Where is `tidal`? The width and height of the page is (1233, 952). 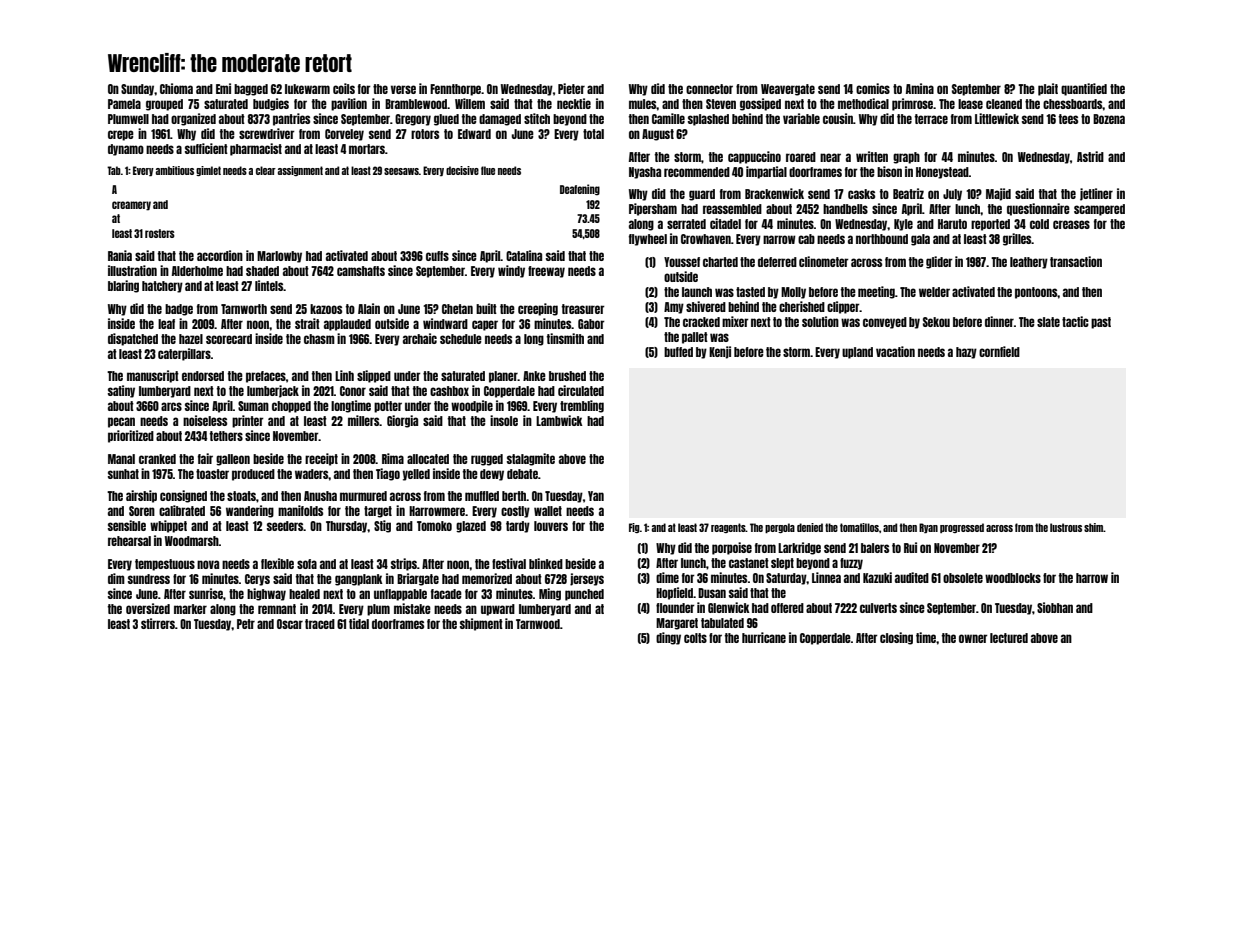 tidal is located at coordinates (359, 623).
